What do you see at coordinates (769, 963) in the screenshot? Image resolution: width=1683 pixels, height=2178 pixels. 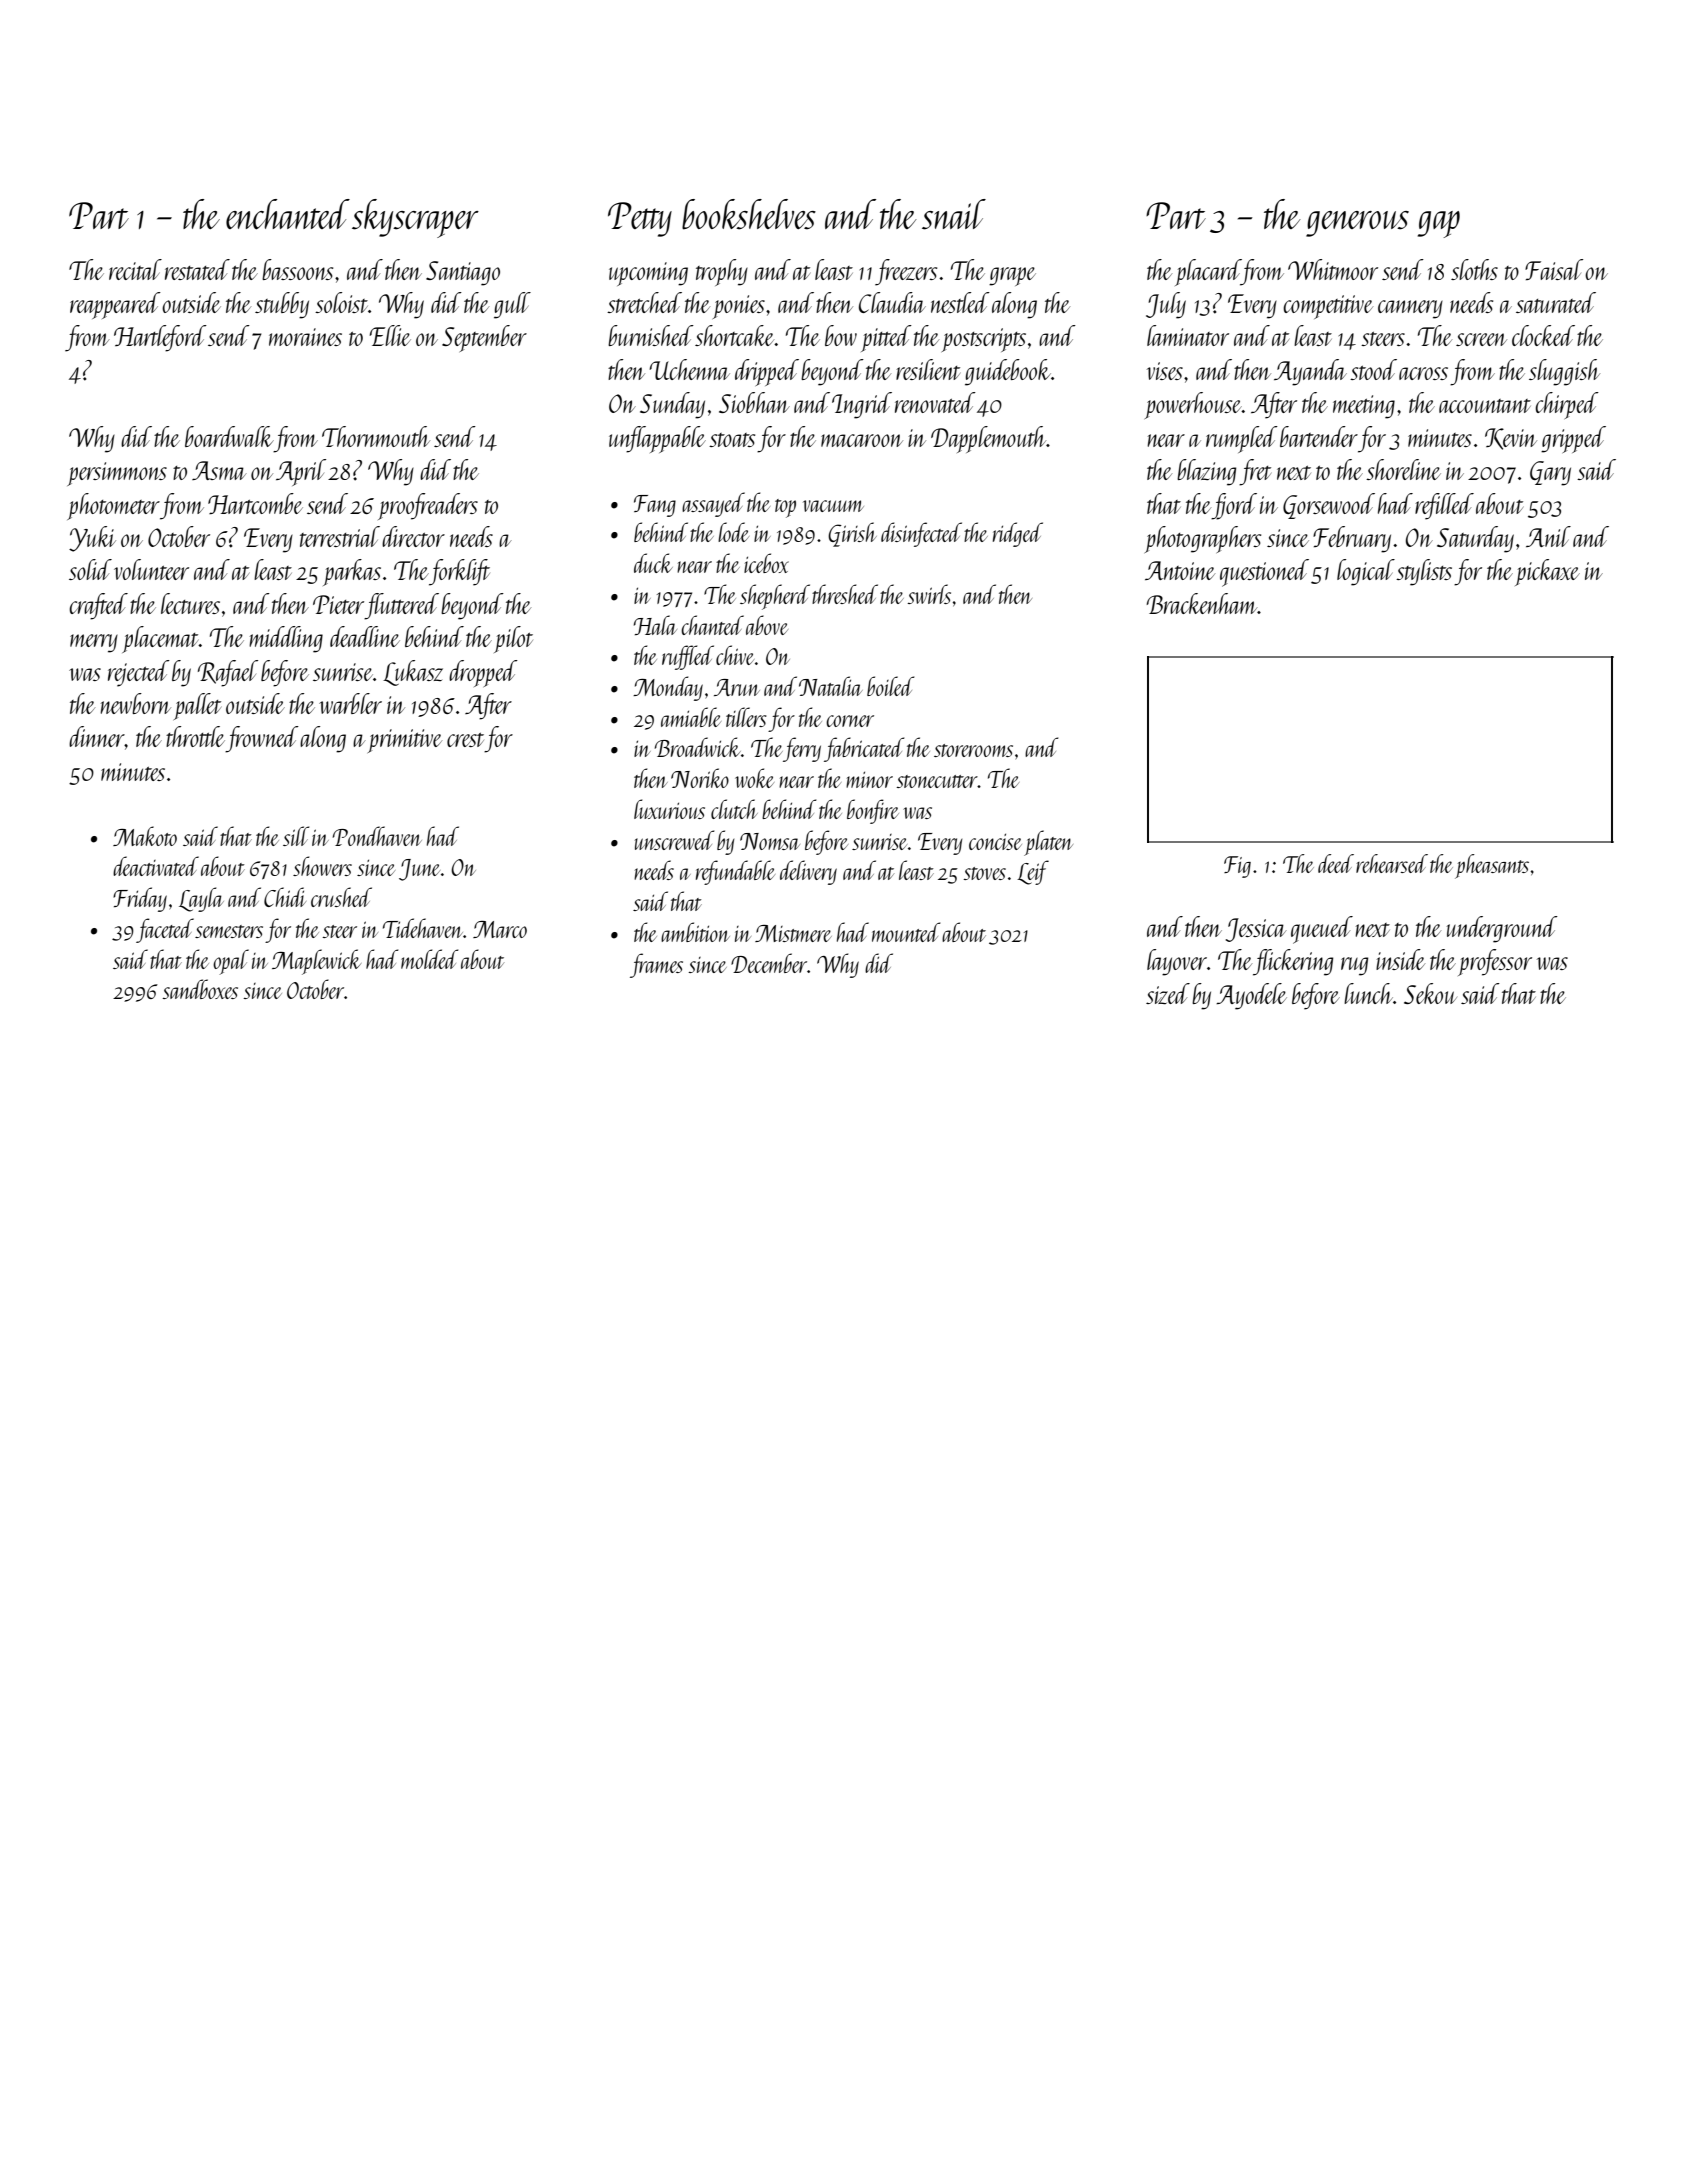 I see `December` at bounding box center [769, 963].
